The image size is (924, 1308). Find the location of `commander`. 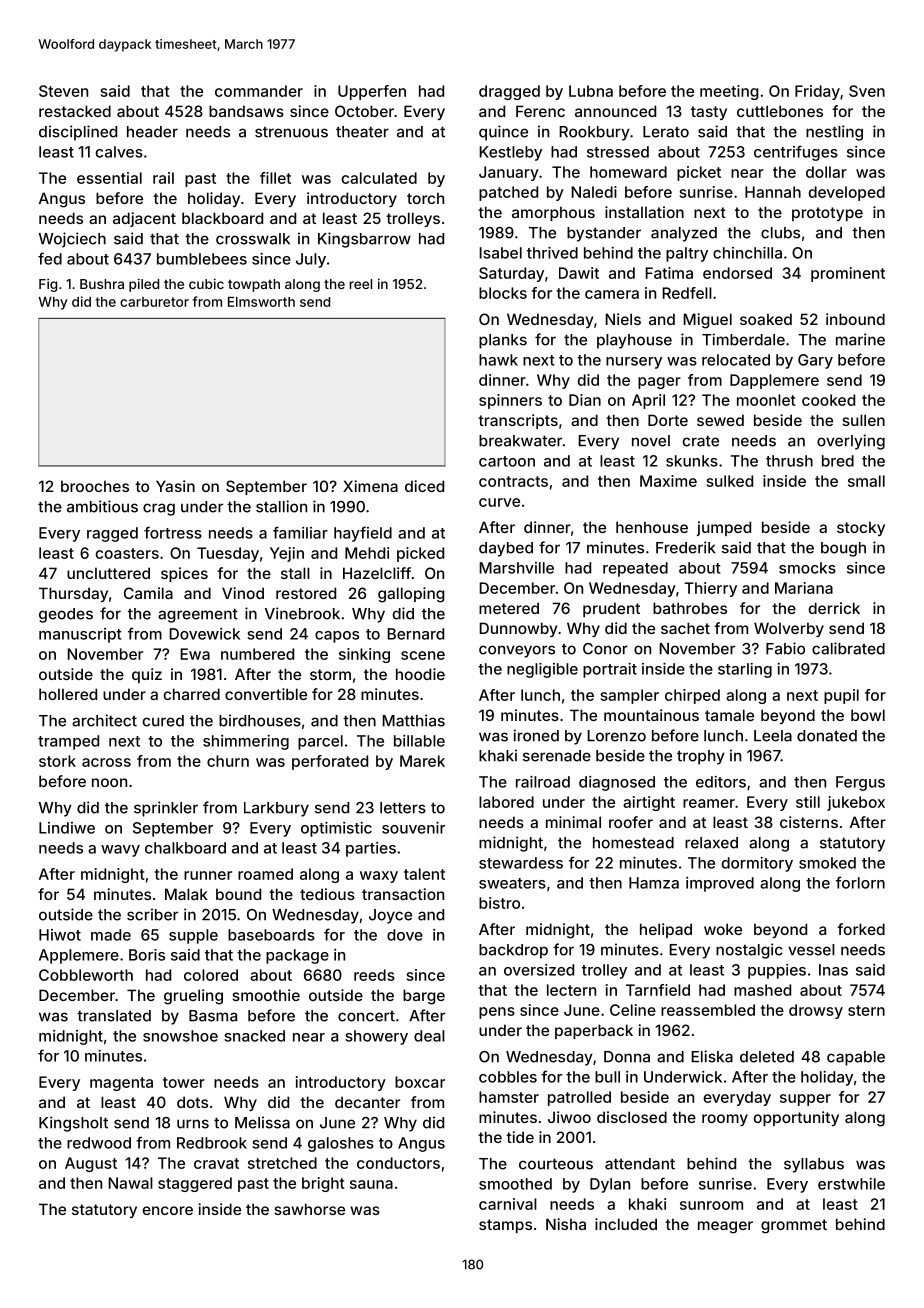

commander is located at coordinates (259, 91).
